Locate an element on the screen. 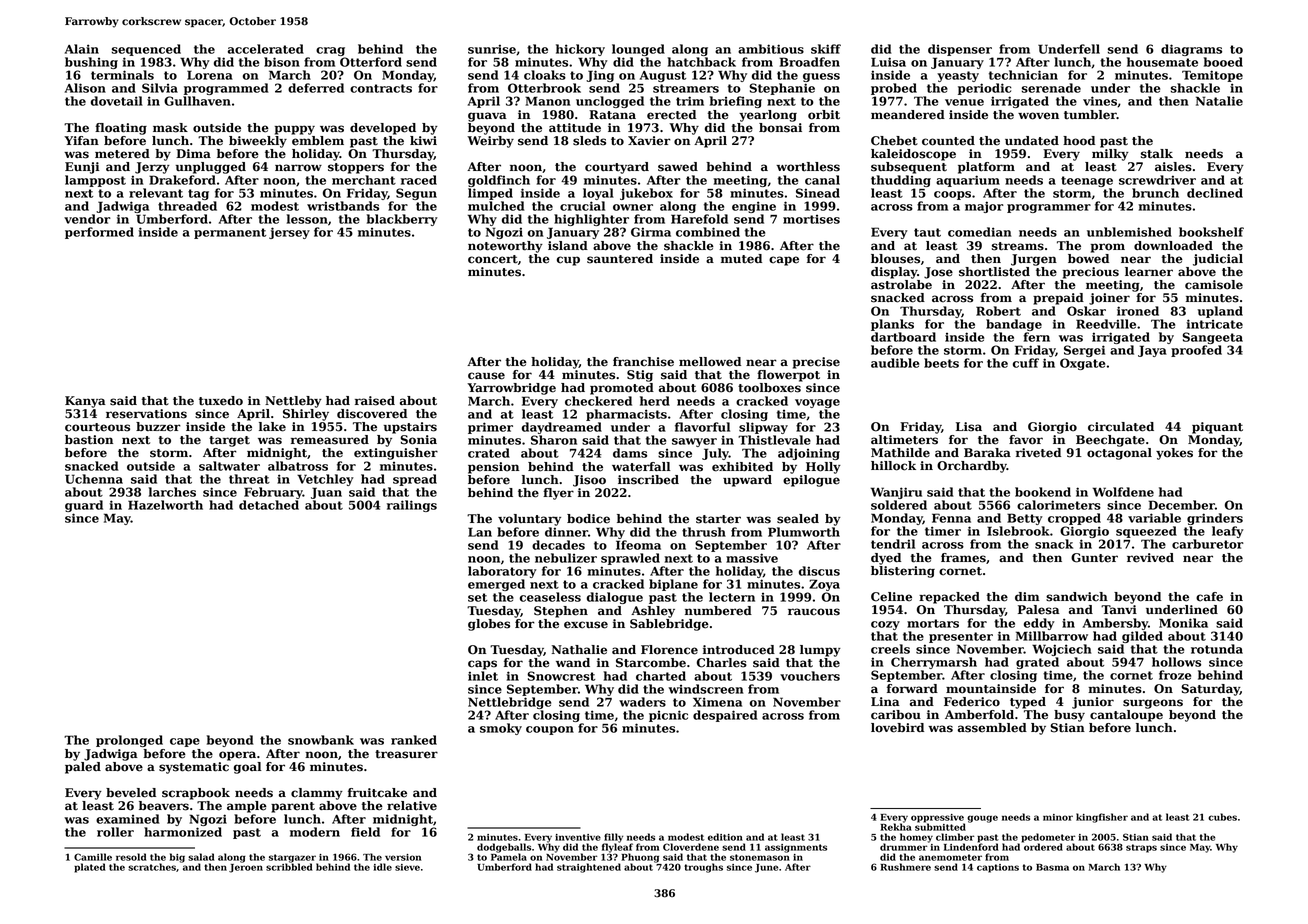 The height and width of the screenshot is (924, 1308). frames is located at coordinates (963, 558).
